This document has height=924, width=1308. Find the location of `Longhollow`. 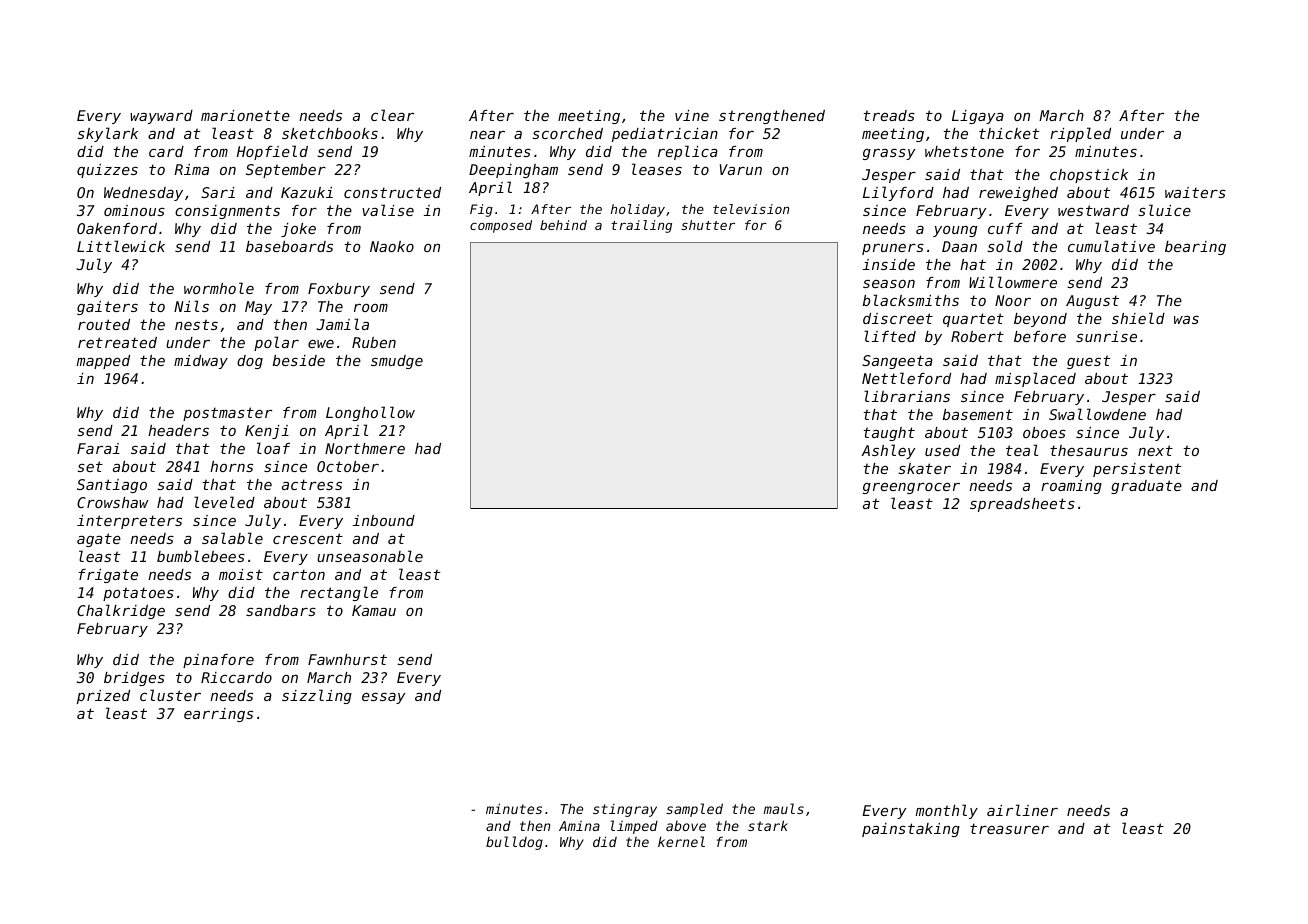

Longhollow is located at coordinates (370, 413).
